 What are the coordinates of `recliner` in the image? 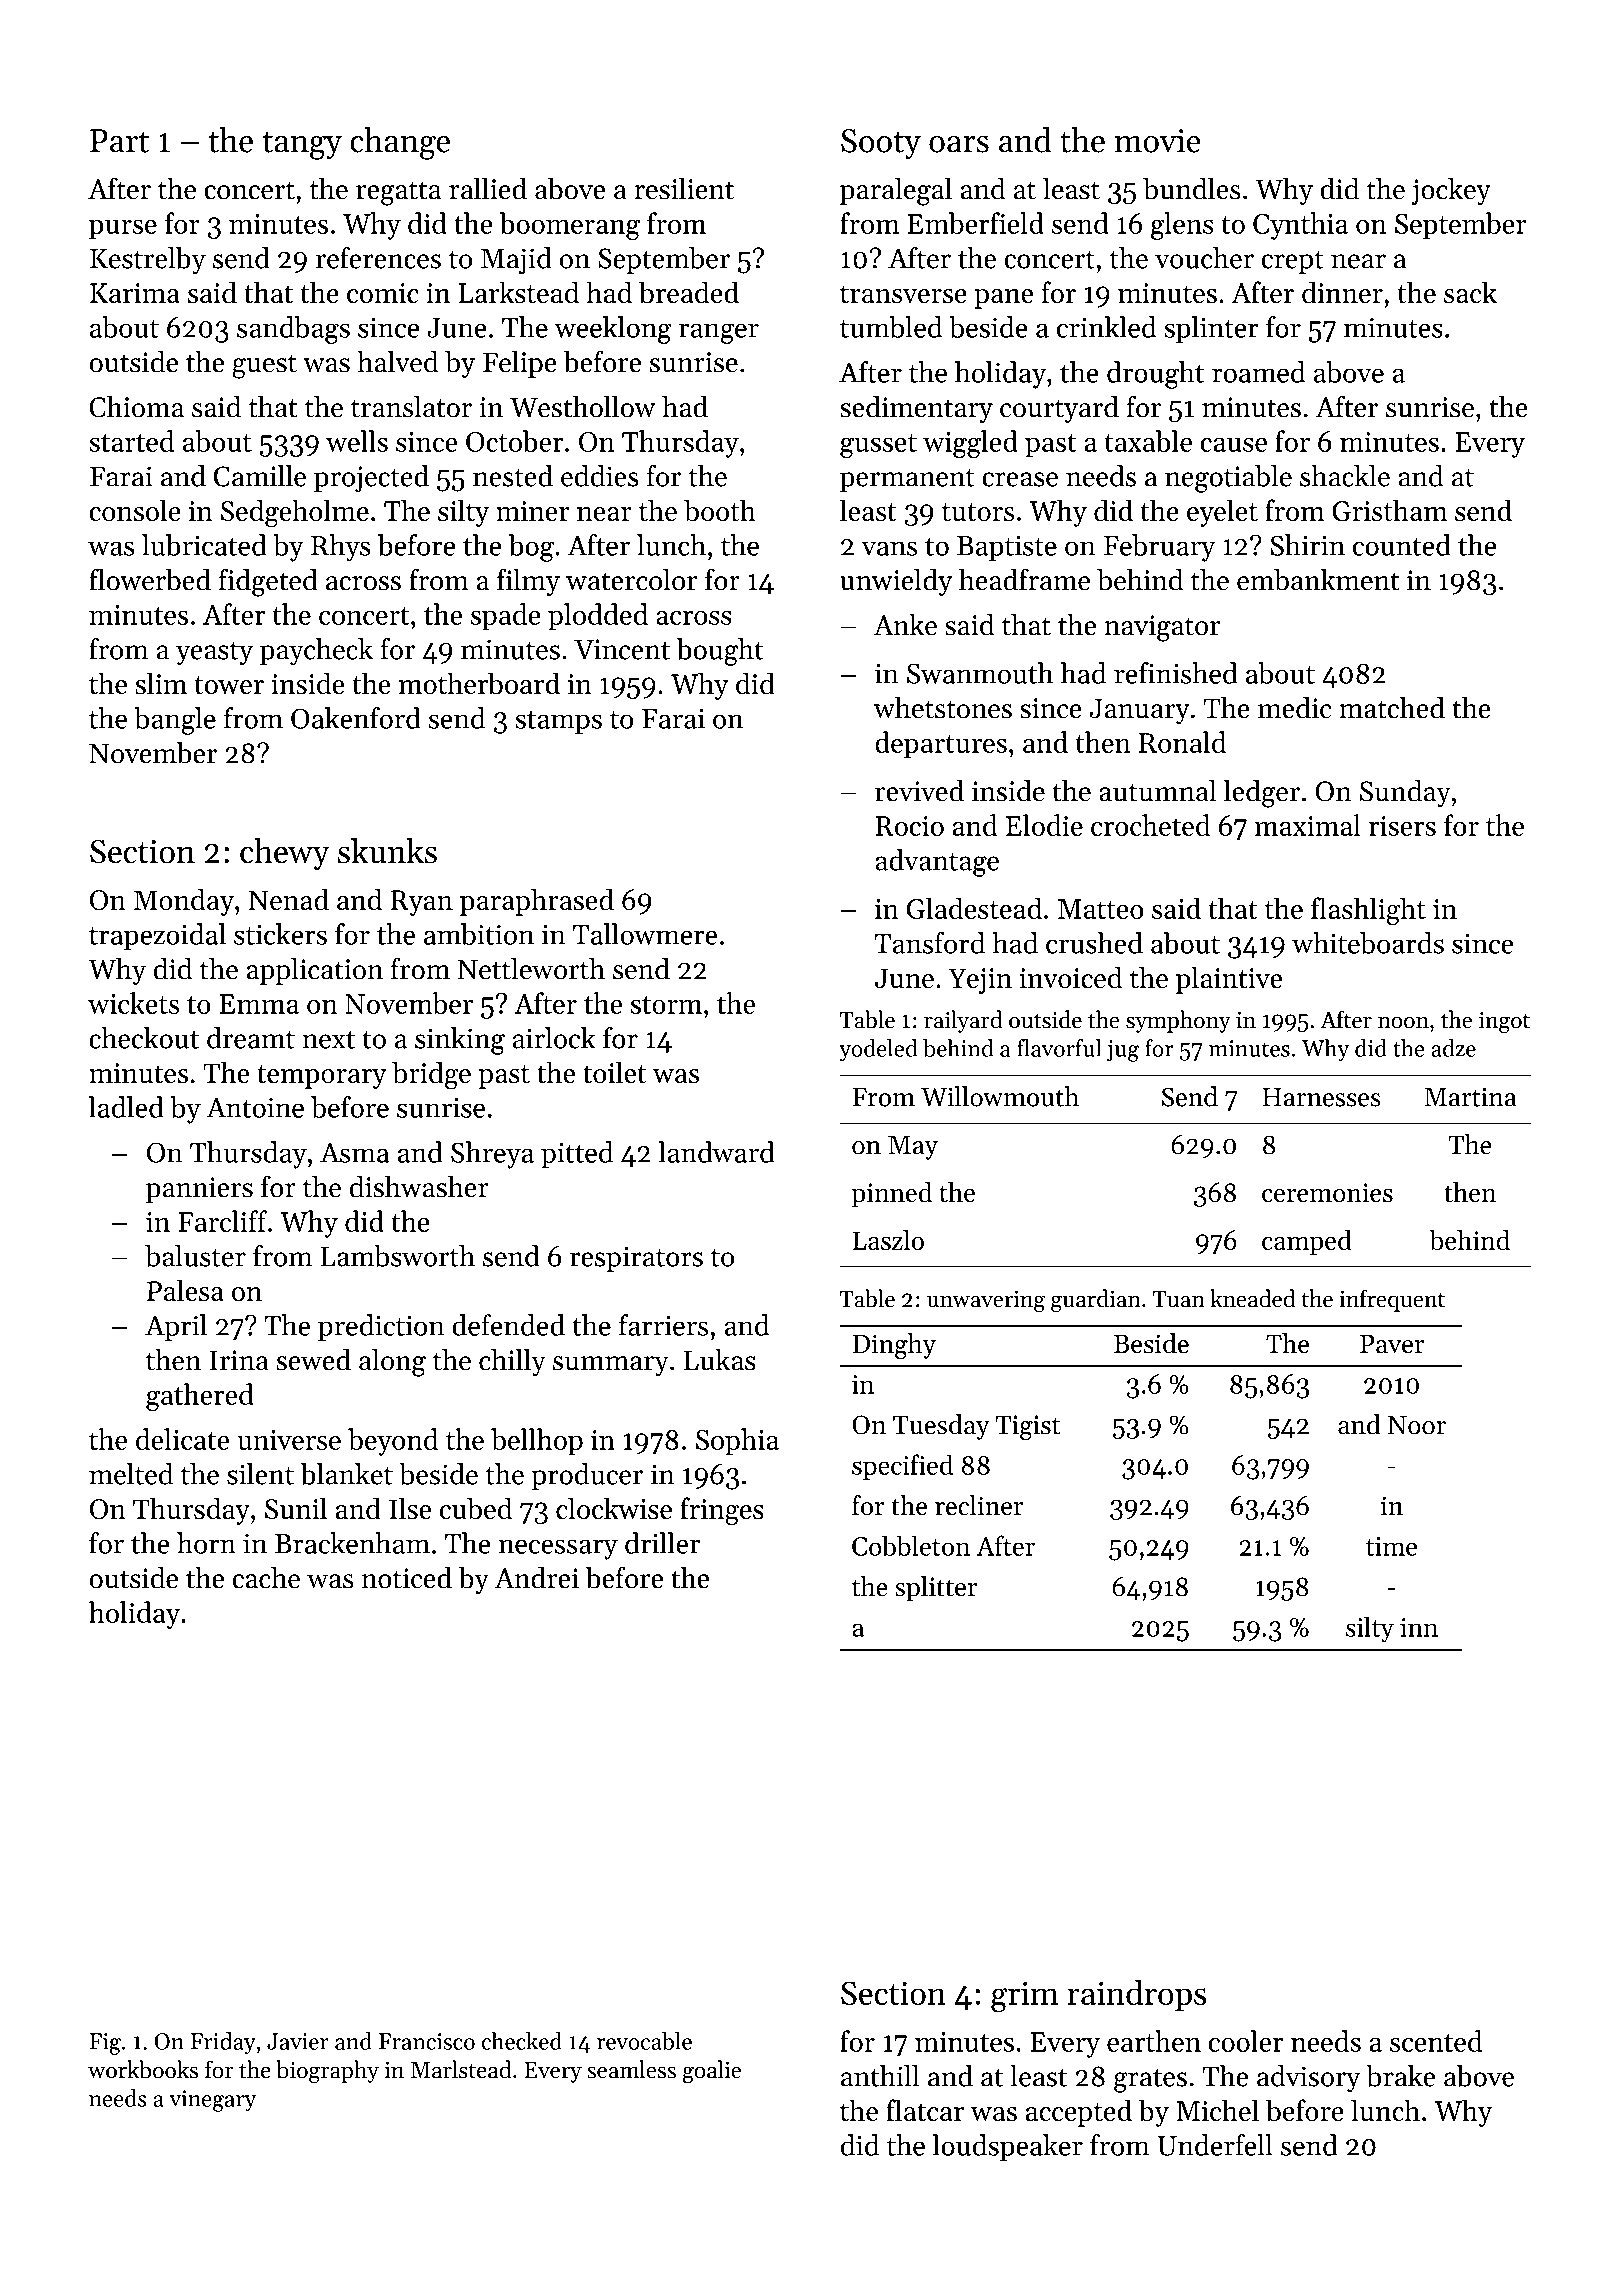 It's located at (979, 1505).
